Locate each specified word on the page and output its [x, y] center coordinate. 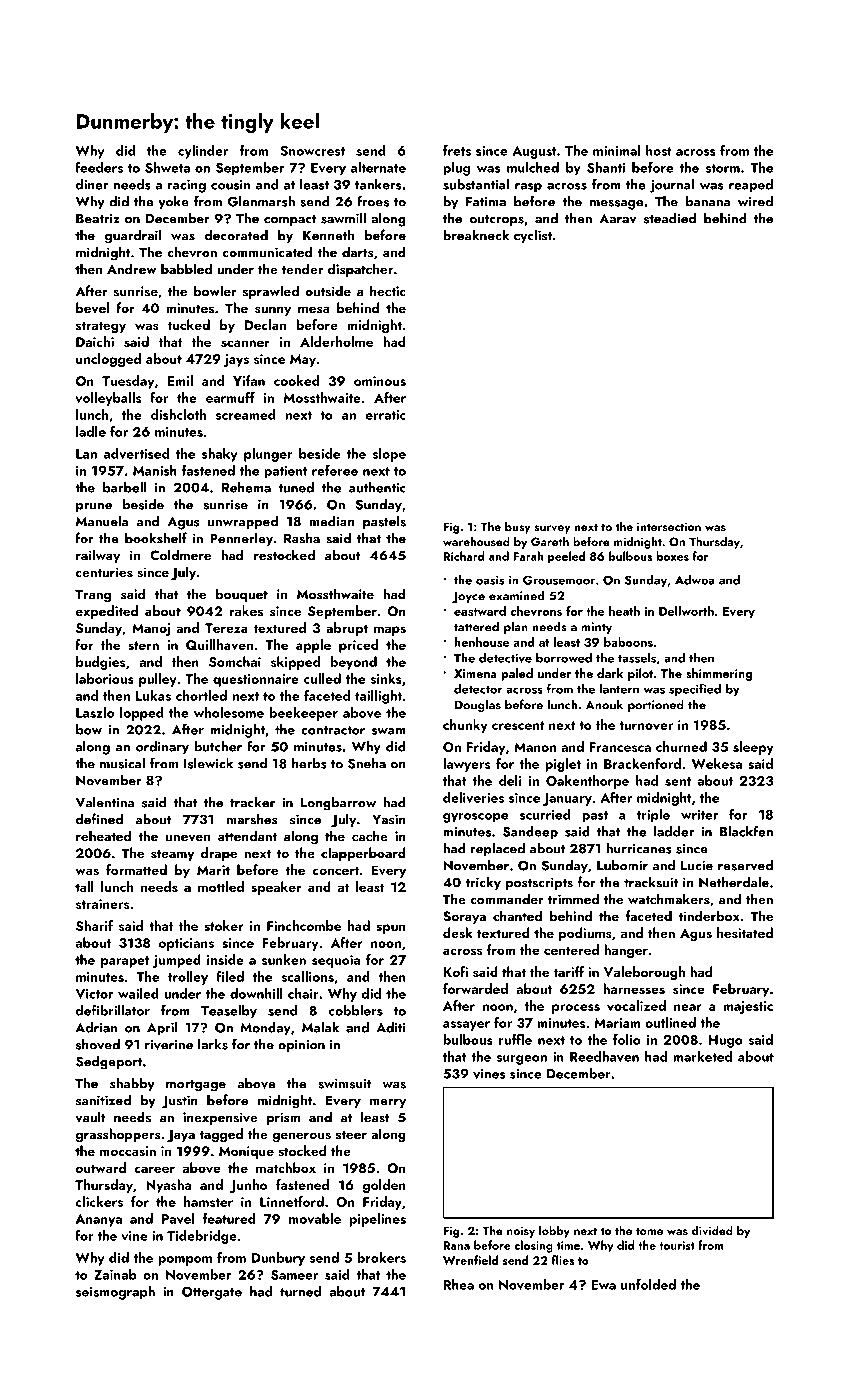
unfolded [648, 1284]
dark [610, 673]
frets [457, 150]
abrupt [347, 629]
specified [695, 689]
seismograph [115, 1293]
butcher [218, 746]
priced [359, 646]
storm [723, 168]
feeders [99, 167]
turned [300, 1291]
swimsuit [344, 1083]
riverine [169, 1045]
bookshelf [156, 538]
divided [712, 1230]
